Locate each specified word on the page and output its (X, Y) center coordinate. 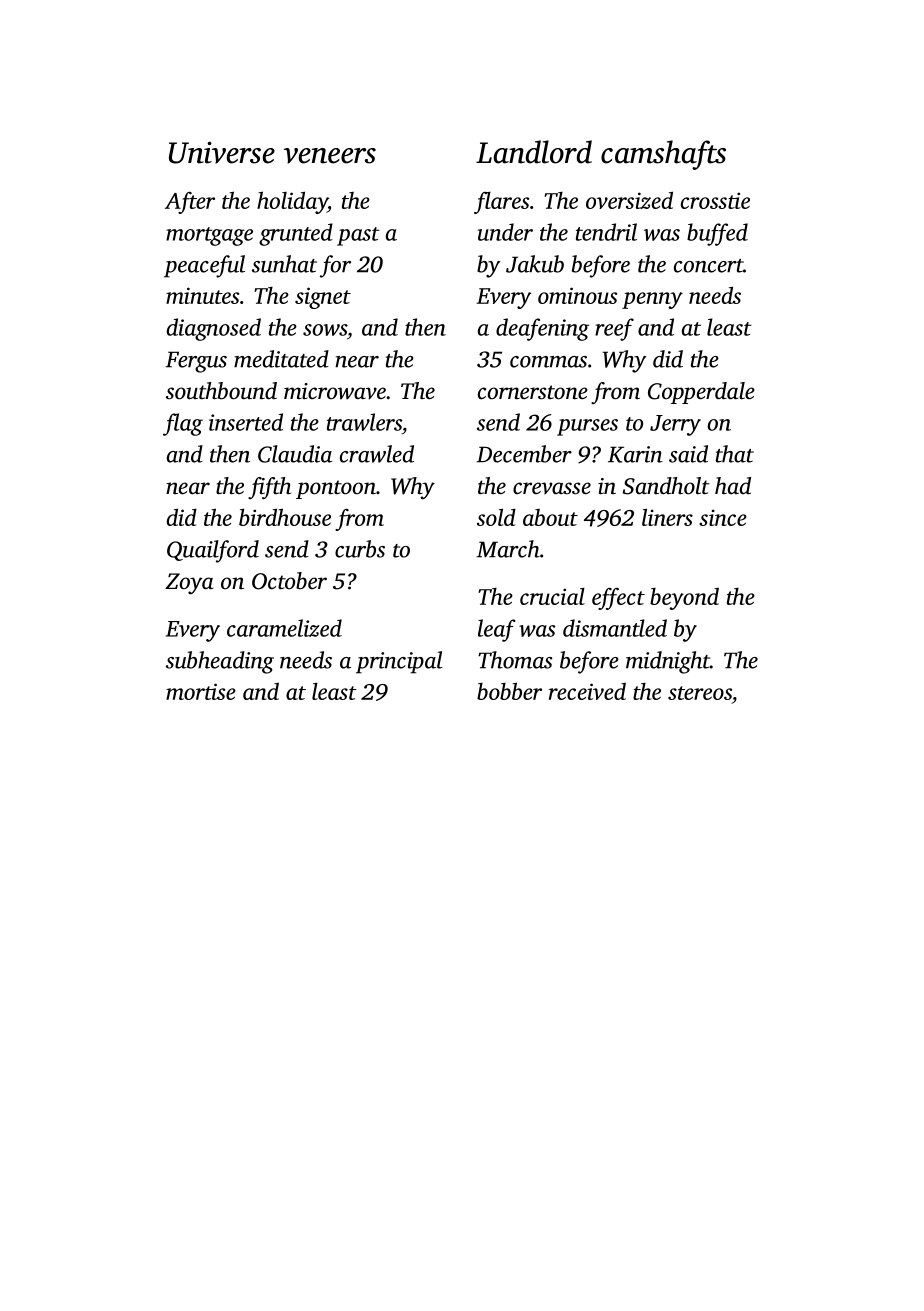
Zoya (189, 584)
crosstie (715, 200)
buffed (717, 234)
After (190, 203)
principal (399, 662)
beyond (684, 598)
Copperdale (701, 393)
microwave (335, 391)
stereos (700, 693)
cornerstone (533, 392)
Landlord (534, 152)
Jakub (535, 264)
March (508, 549)
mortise (201, 691)
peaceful (204, 266)
